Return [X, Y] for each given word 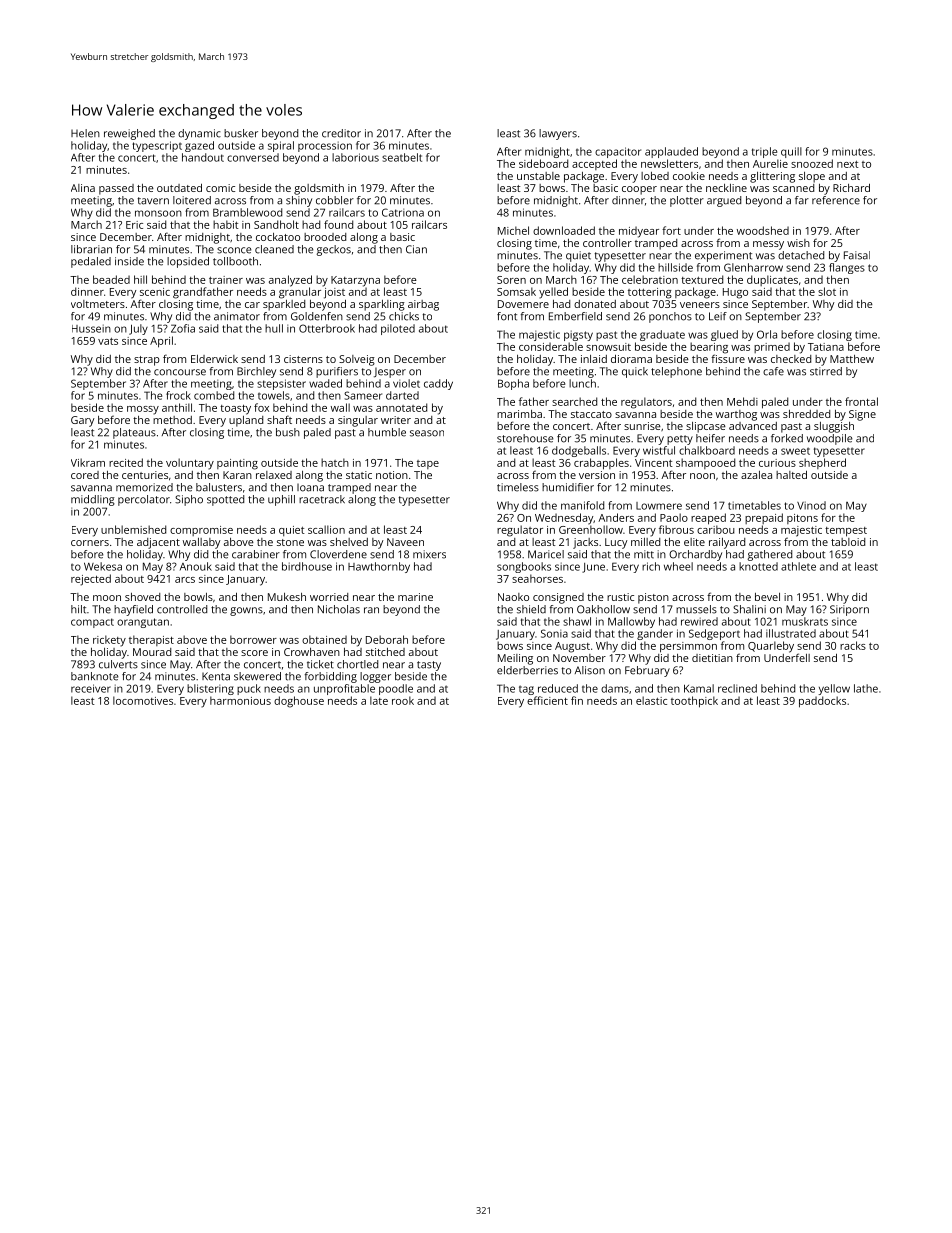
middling [93, 500]
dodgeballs [579, 451]
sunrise [642, 426]
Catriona [403, 212]
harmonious [240, 700]
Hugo [735, 293]
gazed [199, 146]
